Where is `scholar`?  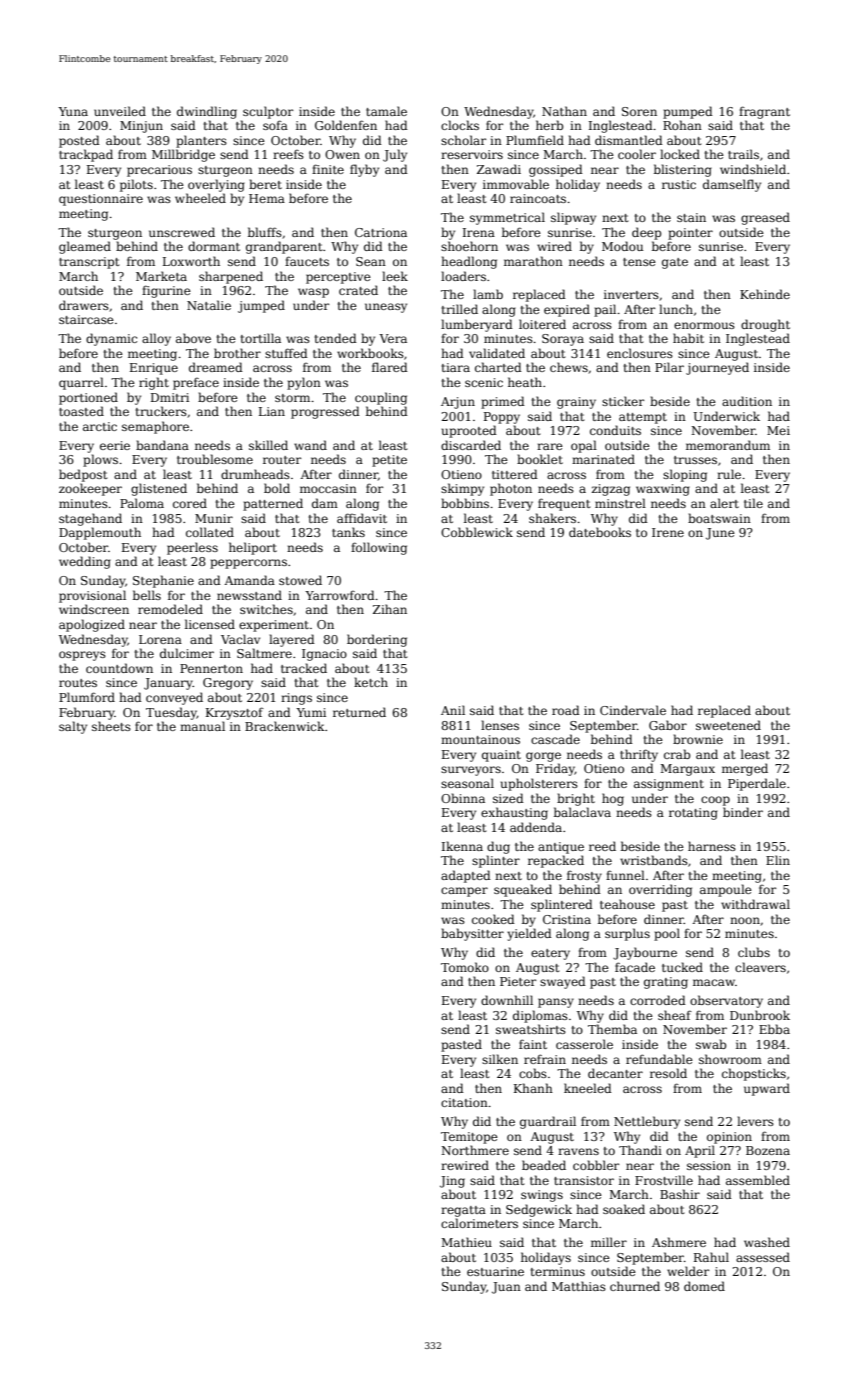
scholar is located at coordinates (463, 140).
